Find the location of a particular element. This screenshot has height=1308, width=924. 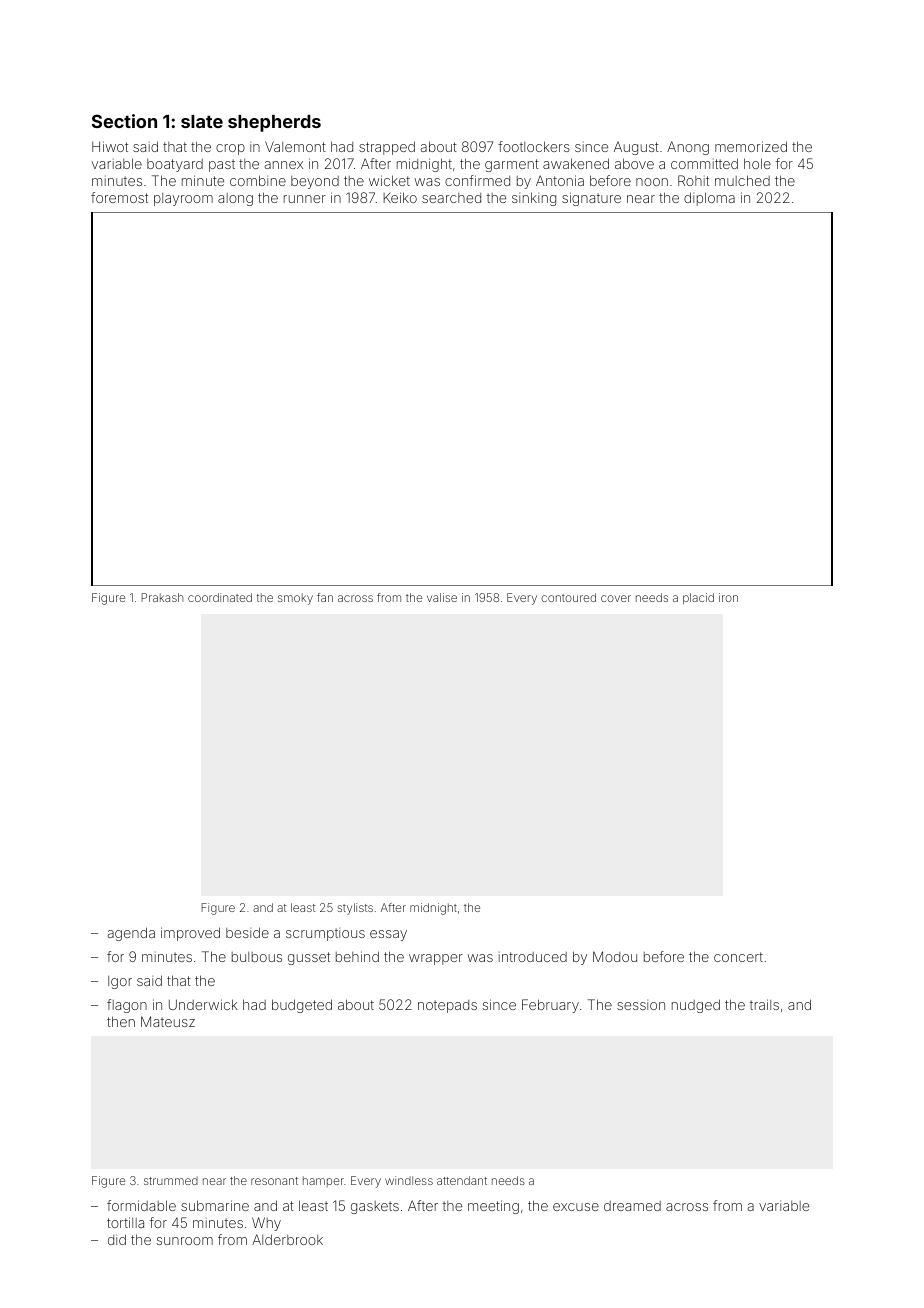

coordinated is located at coordinates (220, 597).
